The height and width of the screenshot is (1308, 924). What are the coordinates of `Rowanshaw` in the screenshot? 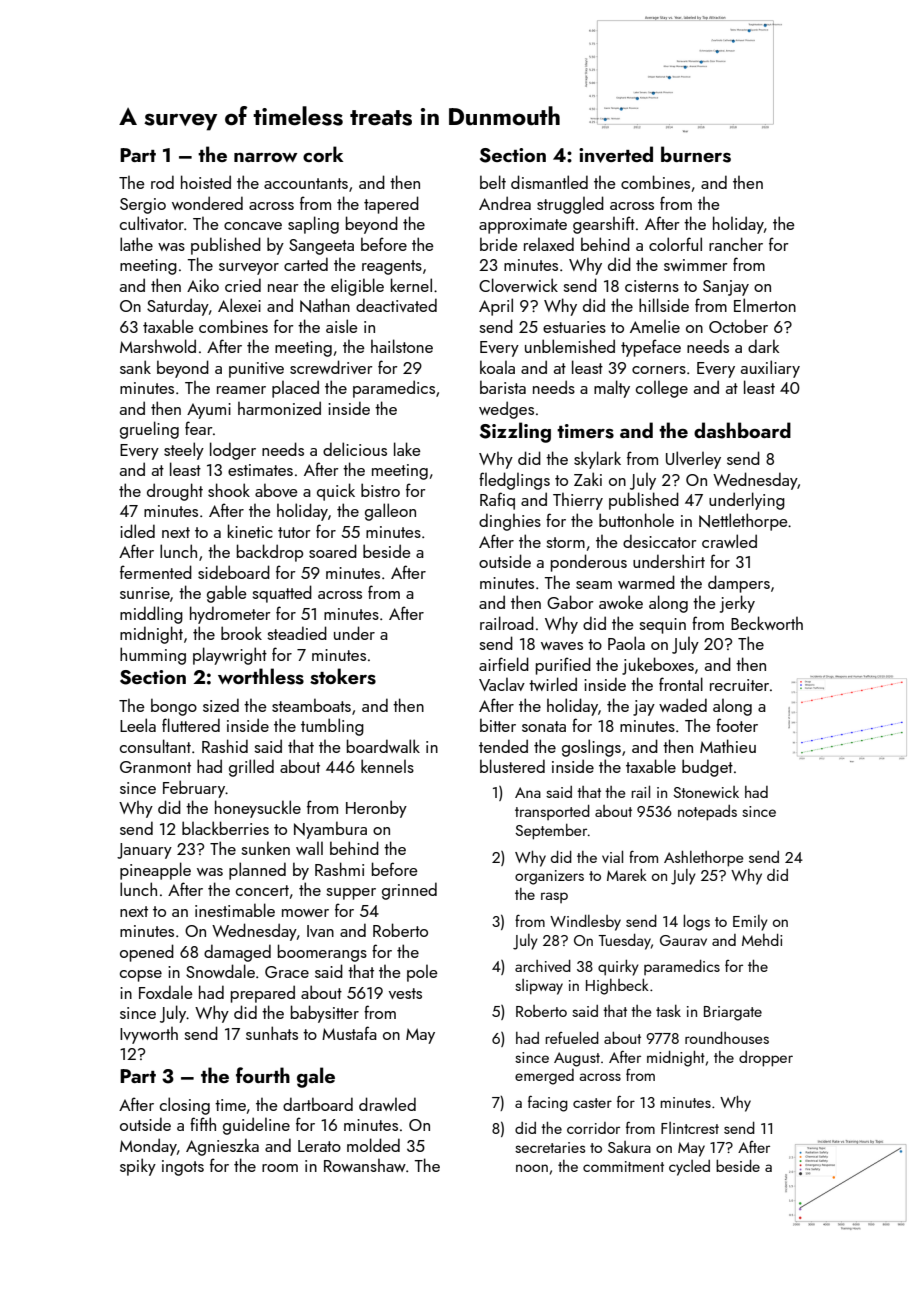 It's located at (365, 1165).
